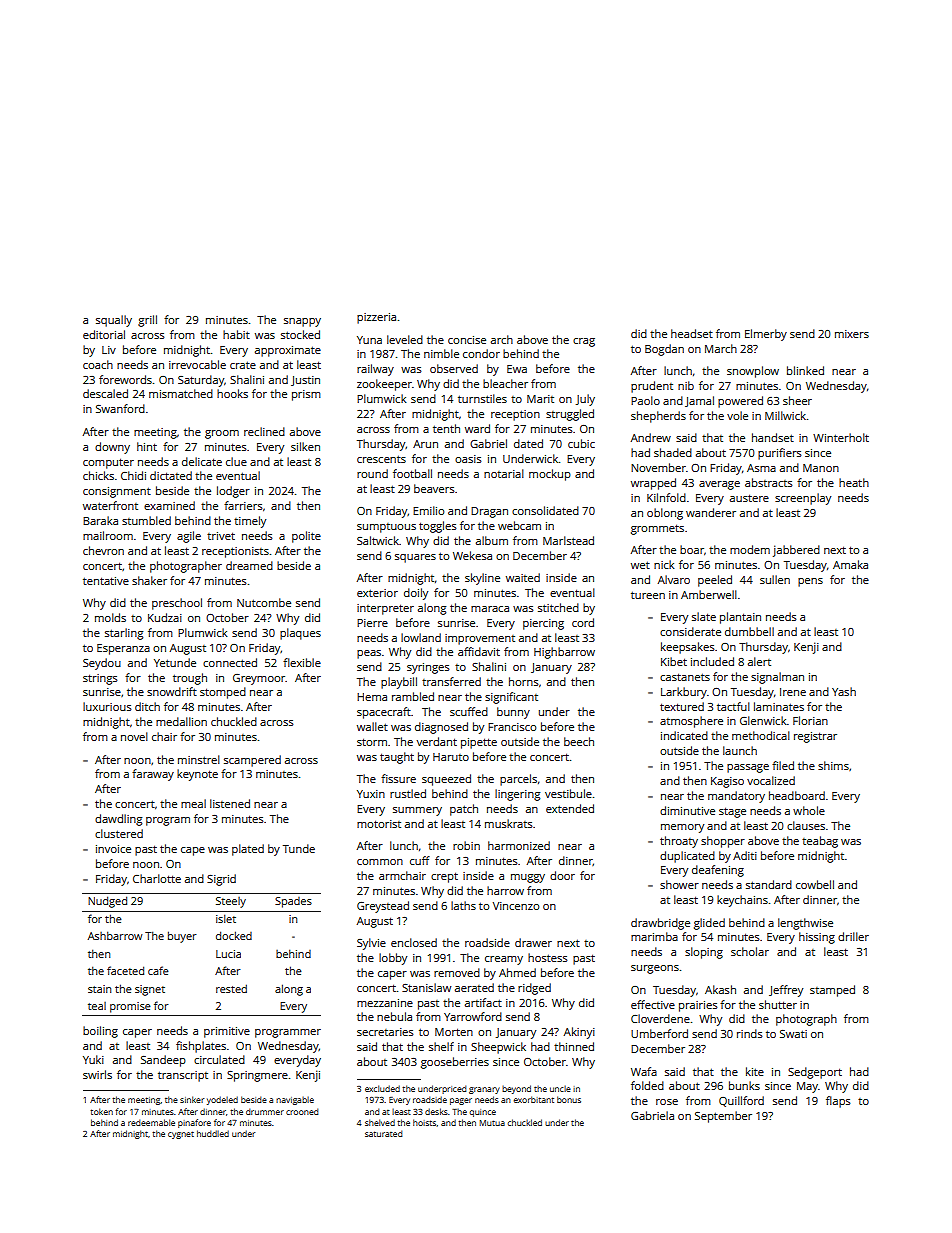  I want to click on headset, so click(692, 333).
